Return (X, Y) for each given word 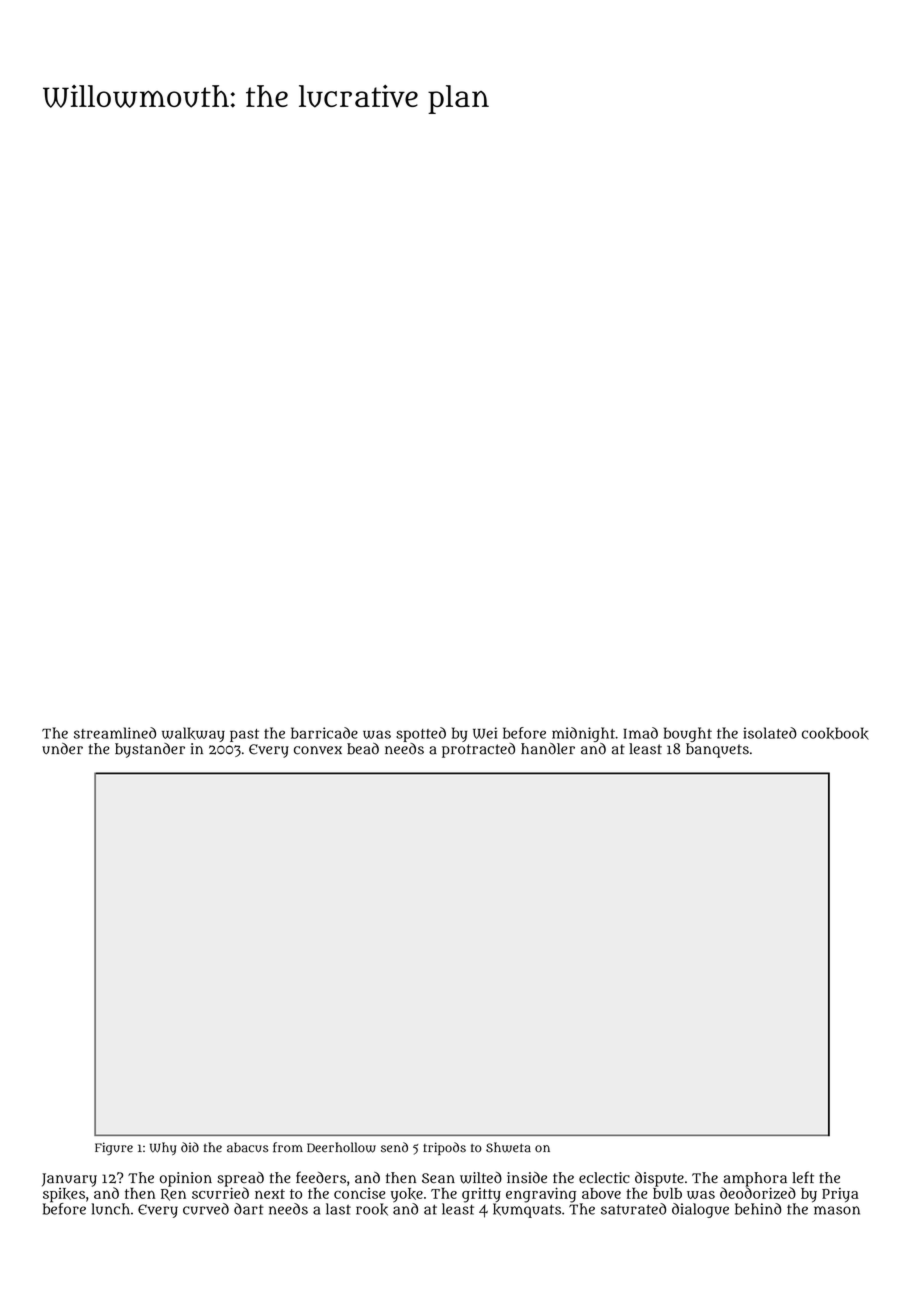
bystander (150, 750)
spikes (64, 1195)
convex (318, 750)
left (803, 1177)
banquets (717, 750)
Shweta (508, 1147)
